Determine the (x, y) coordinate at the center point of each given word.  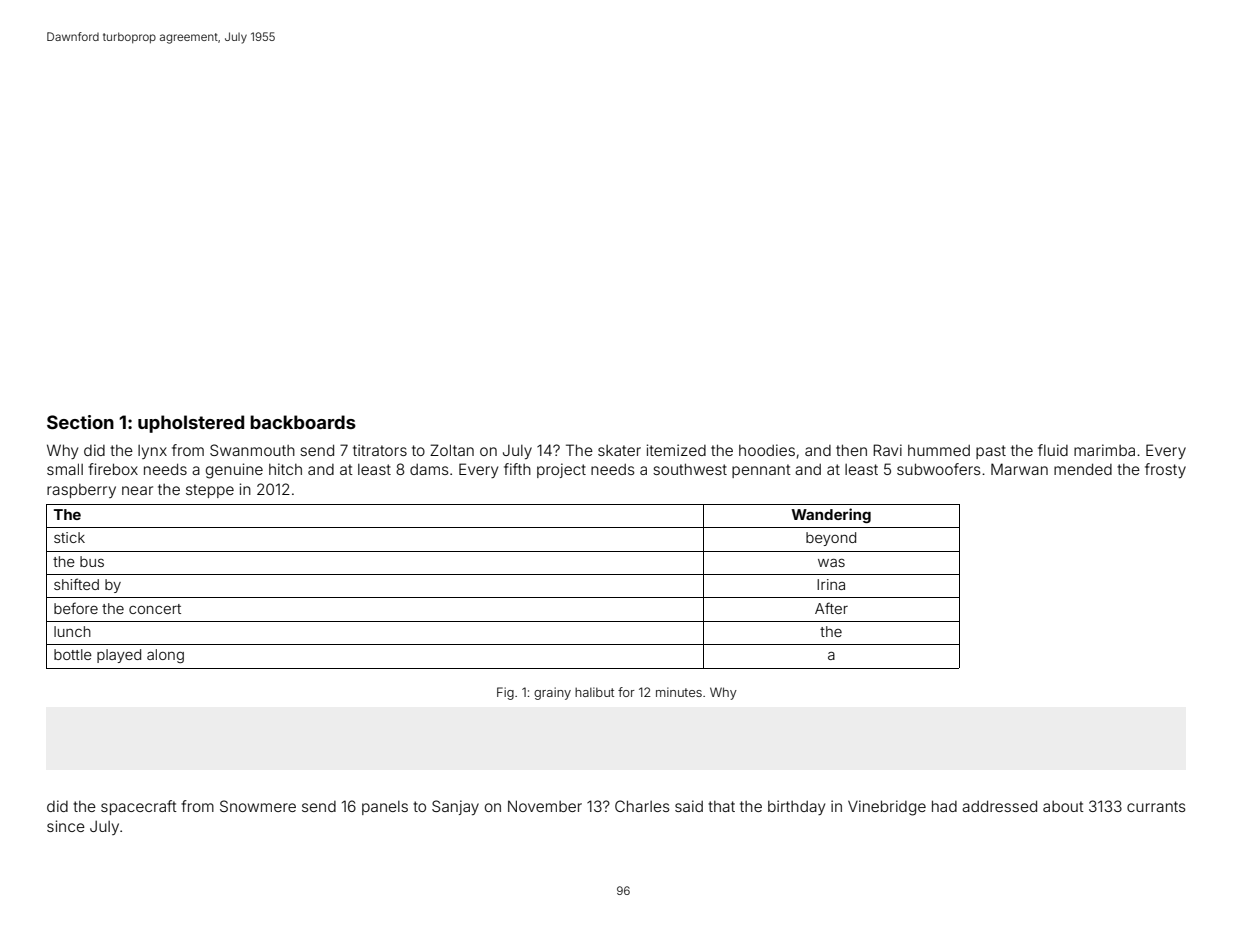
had (944, 806)
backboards (303, 422)
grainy (552, 693)
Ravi (887, 450)
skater (619, 450)
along (165, 656)
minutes (679, 692)
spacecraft (139, 807)
